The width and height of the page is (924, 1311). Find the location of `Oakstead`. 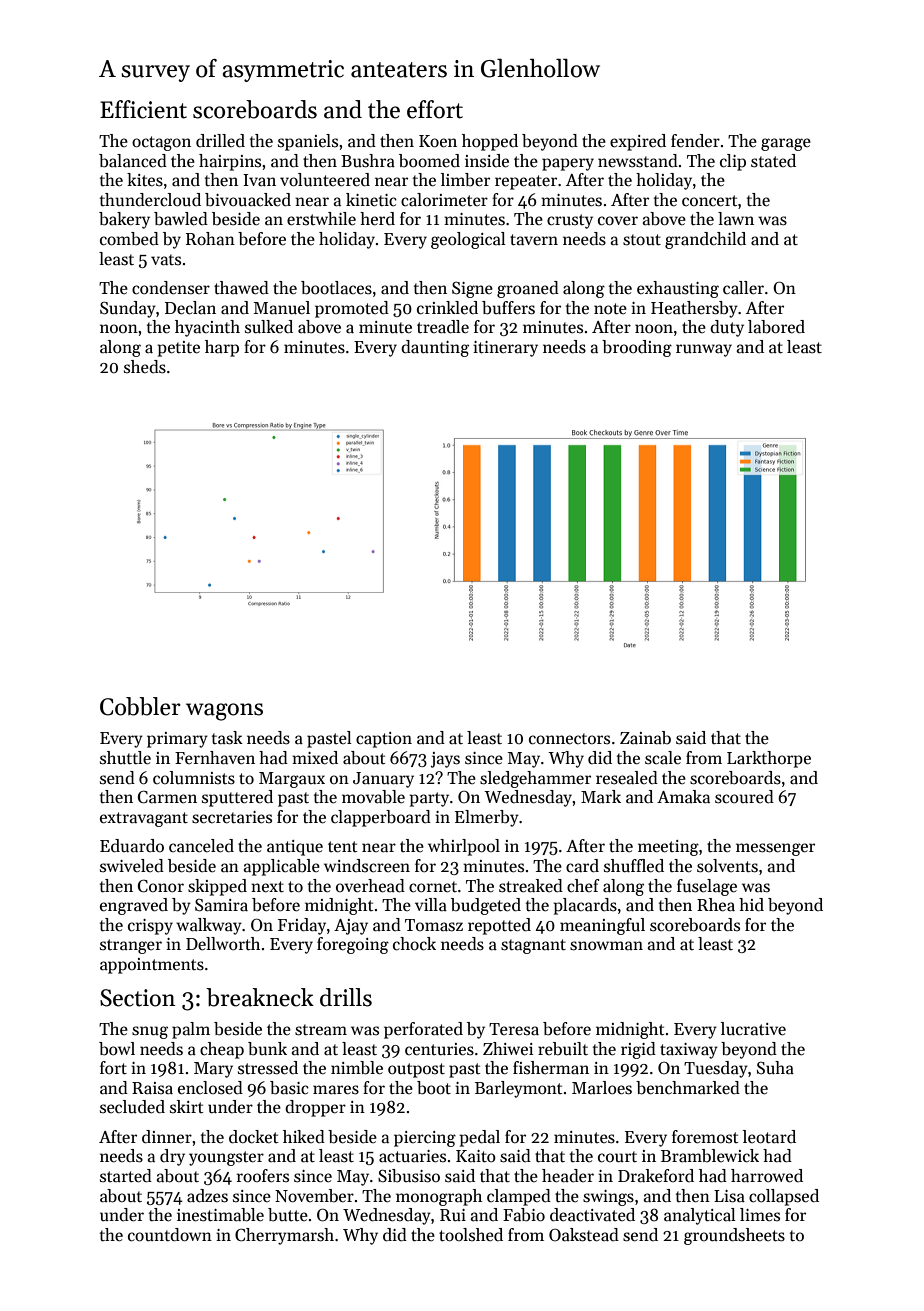

Oakstead is located at coordinates (584, 1235).
